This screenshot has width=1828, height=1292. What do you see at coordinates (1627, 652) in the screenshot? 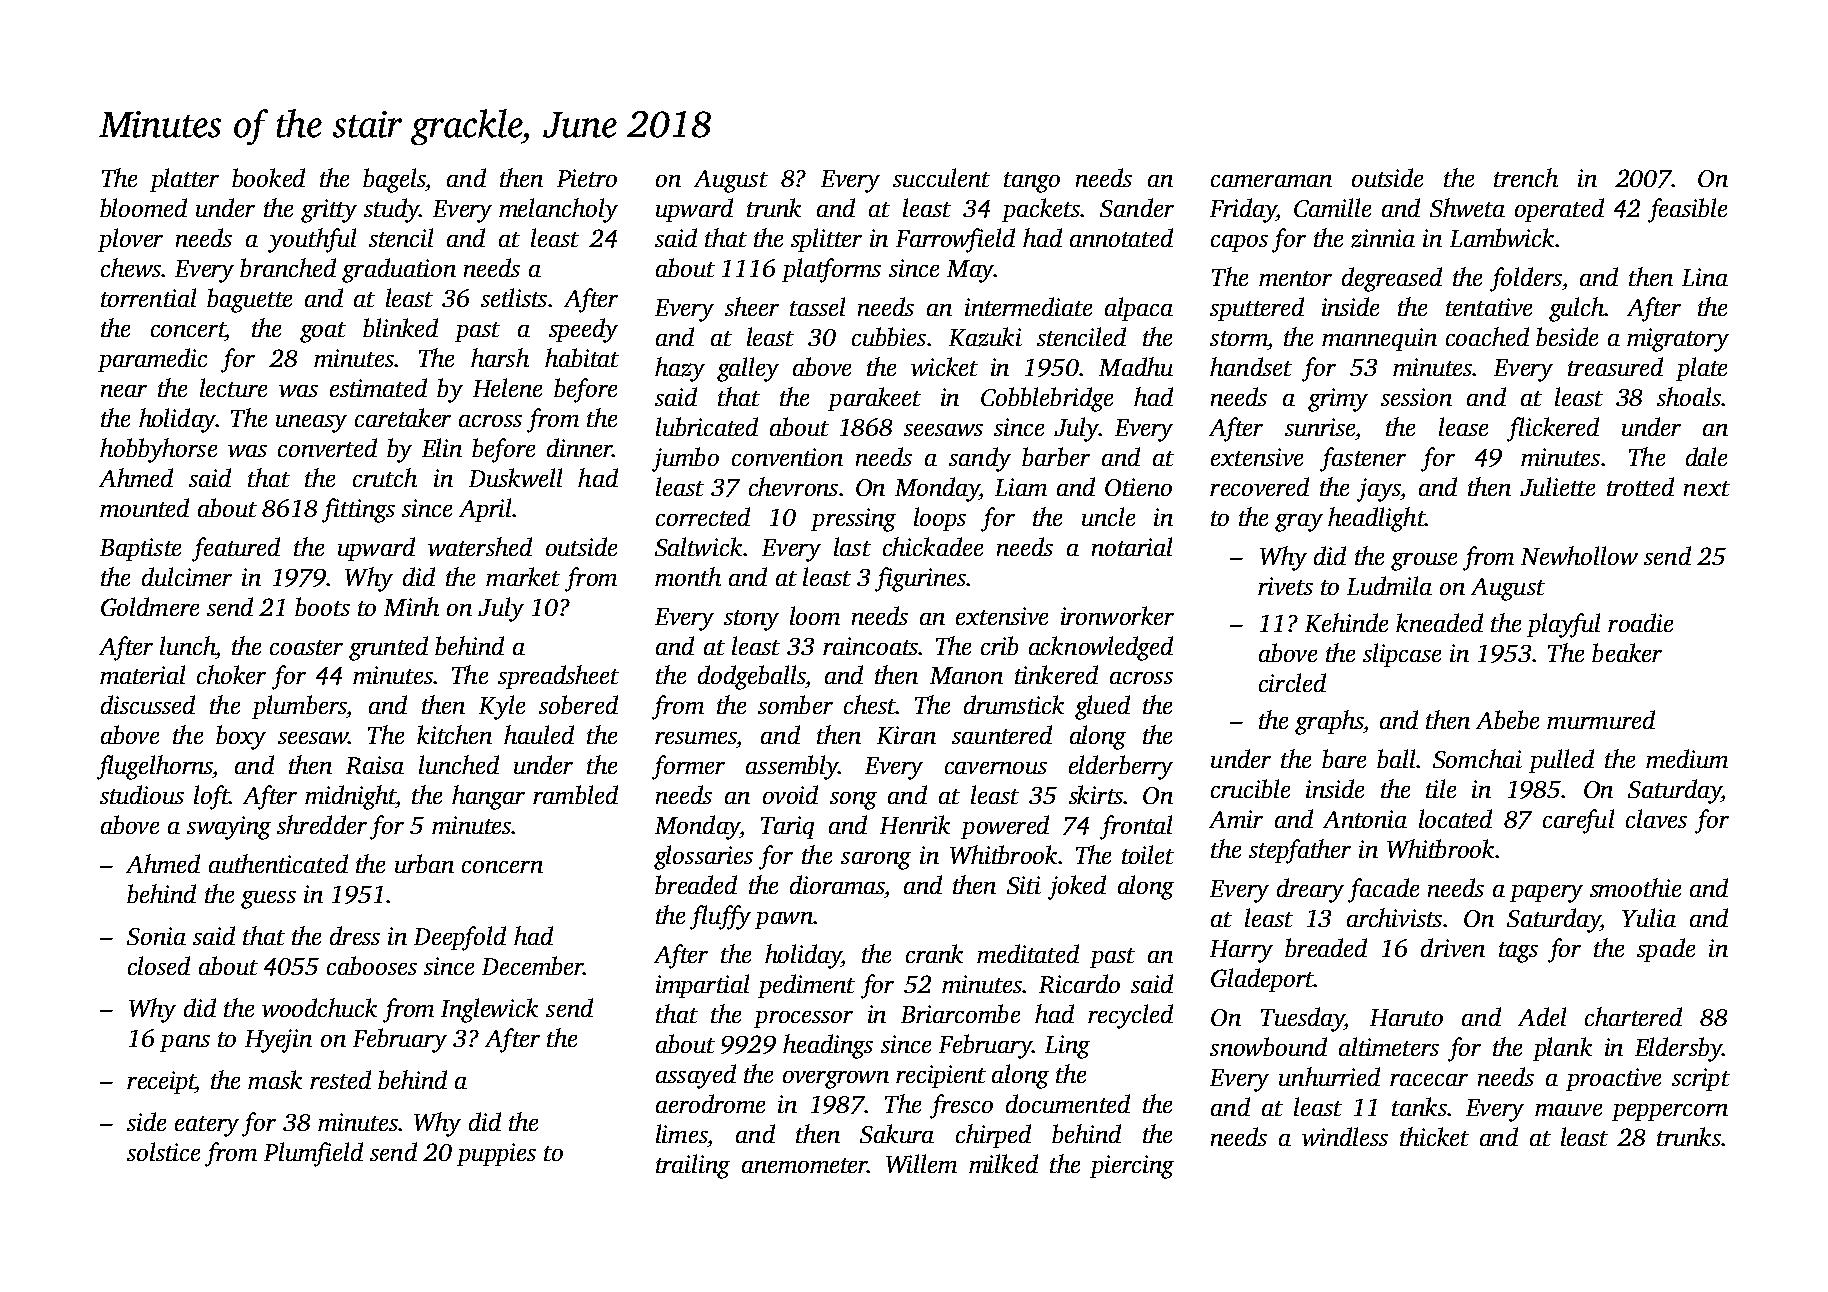
I see `beaker` at bounding box center [1627, 652].
